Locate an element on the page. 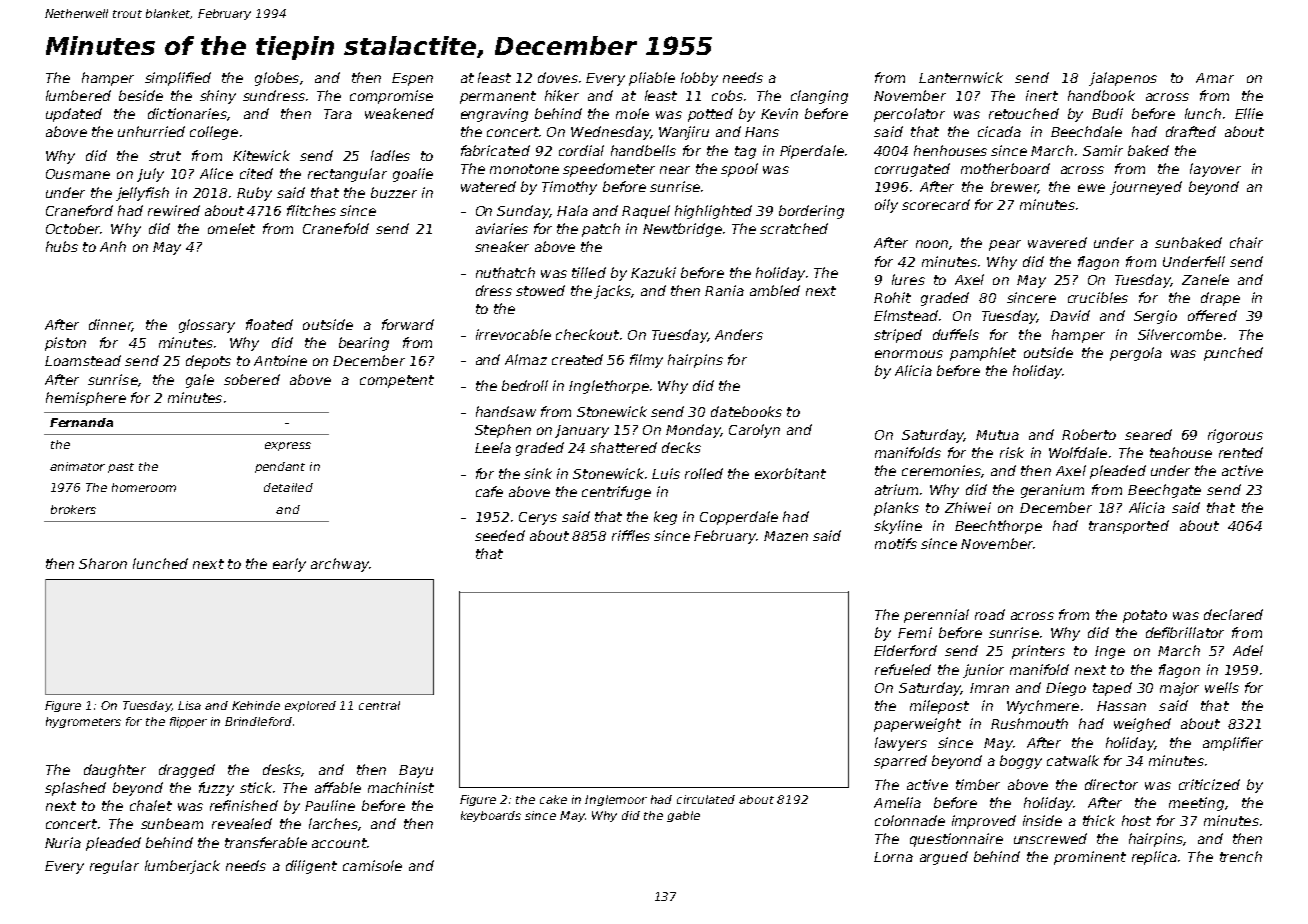 The image size is (1308, 924). refueled is located at coordinates (903, 669).
